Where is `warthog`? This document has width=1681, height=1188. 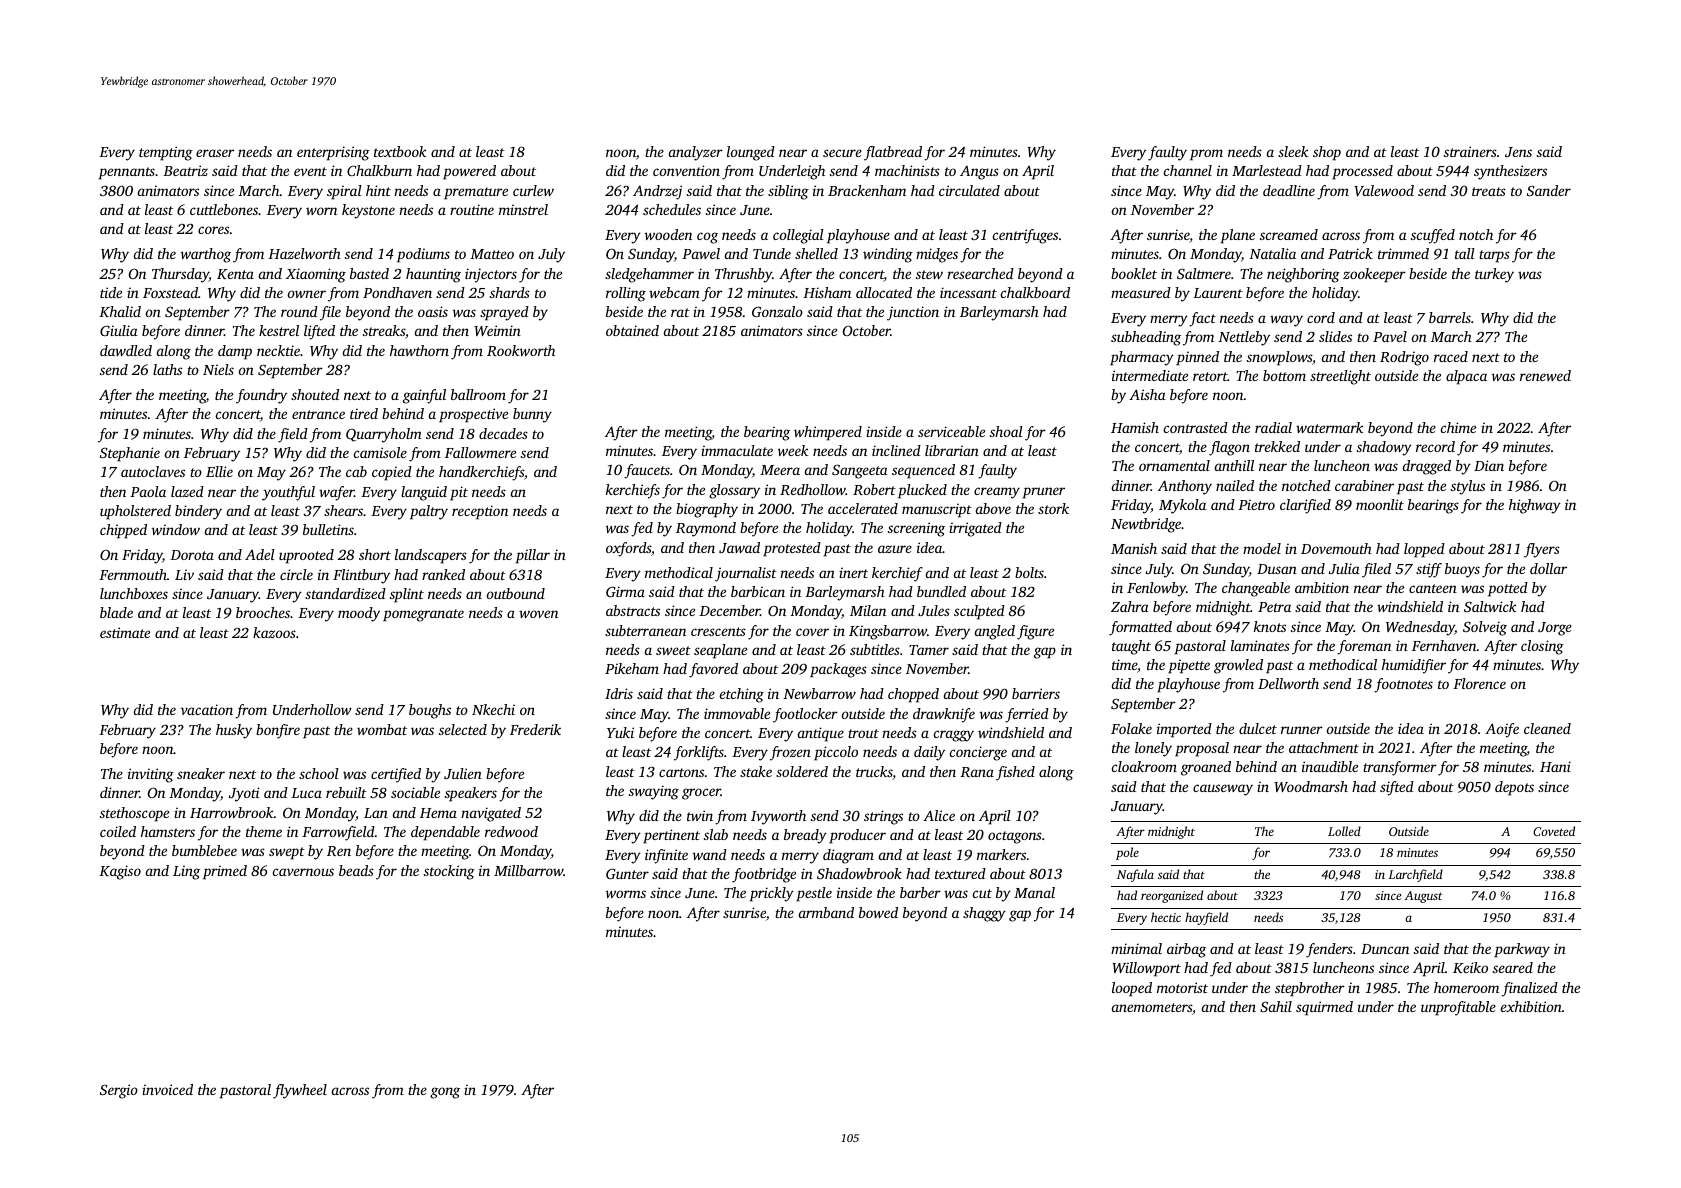 warthog is located at coordinates (206, 255).
